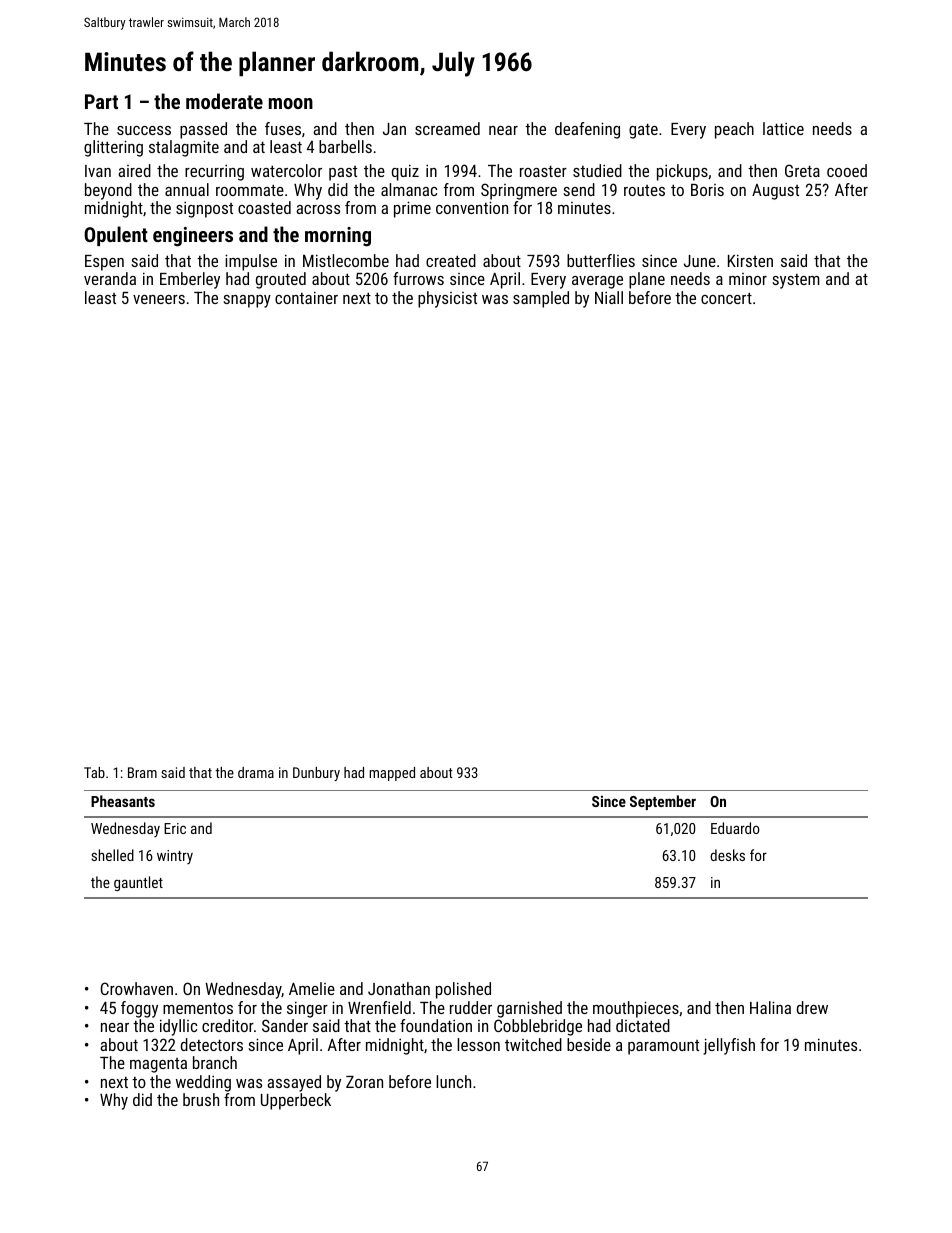  Describe the element at coordinates (726, 298) in the screenshot. I see `concert` at that location.
